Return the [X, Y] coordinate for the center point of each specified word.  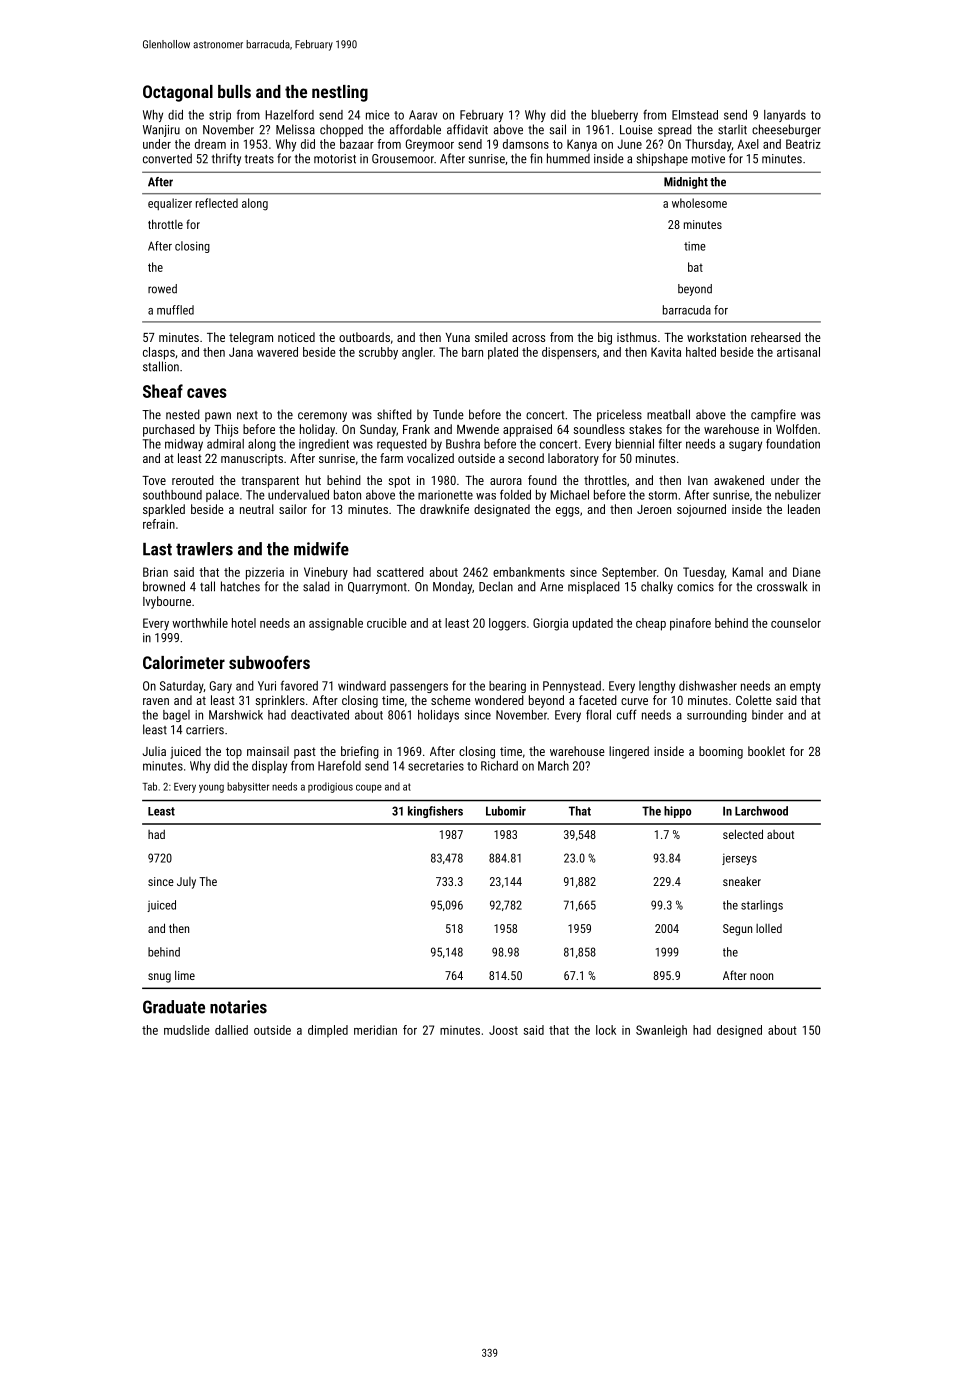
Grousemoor [403, 159]
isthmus [637, 337]
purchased [169, 430]
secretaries [436, 766]
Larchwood [761, 811]
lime [185, 975]
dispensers [569, 353]
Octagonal [178, 93]
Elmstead [695, 115]
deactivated [320, 715]
